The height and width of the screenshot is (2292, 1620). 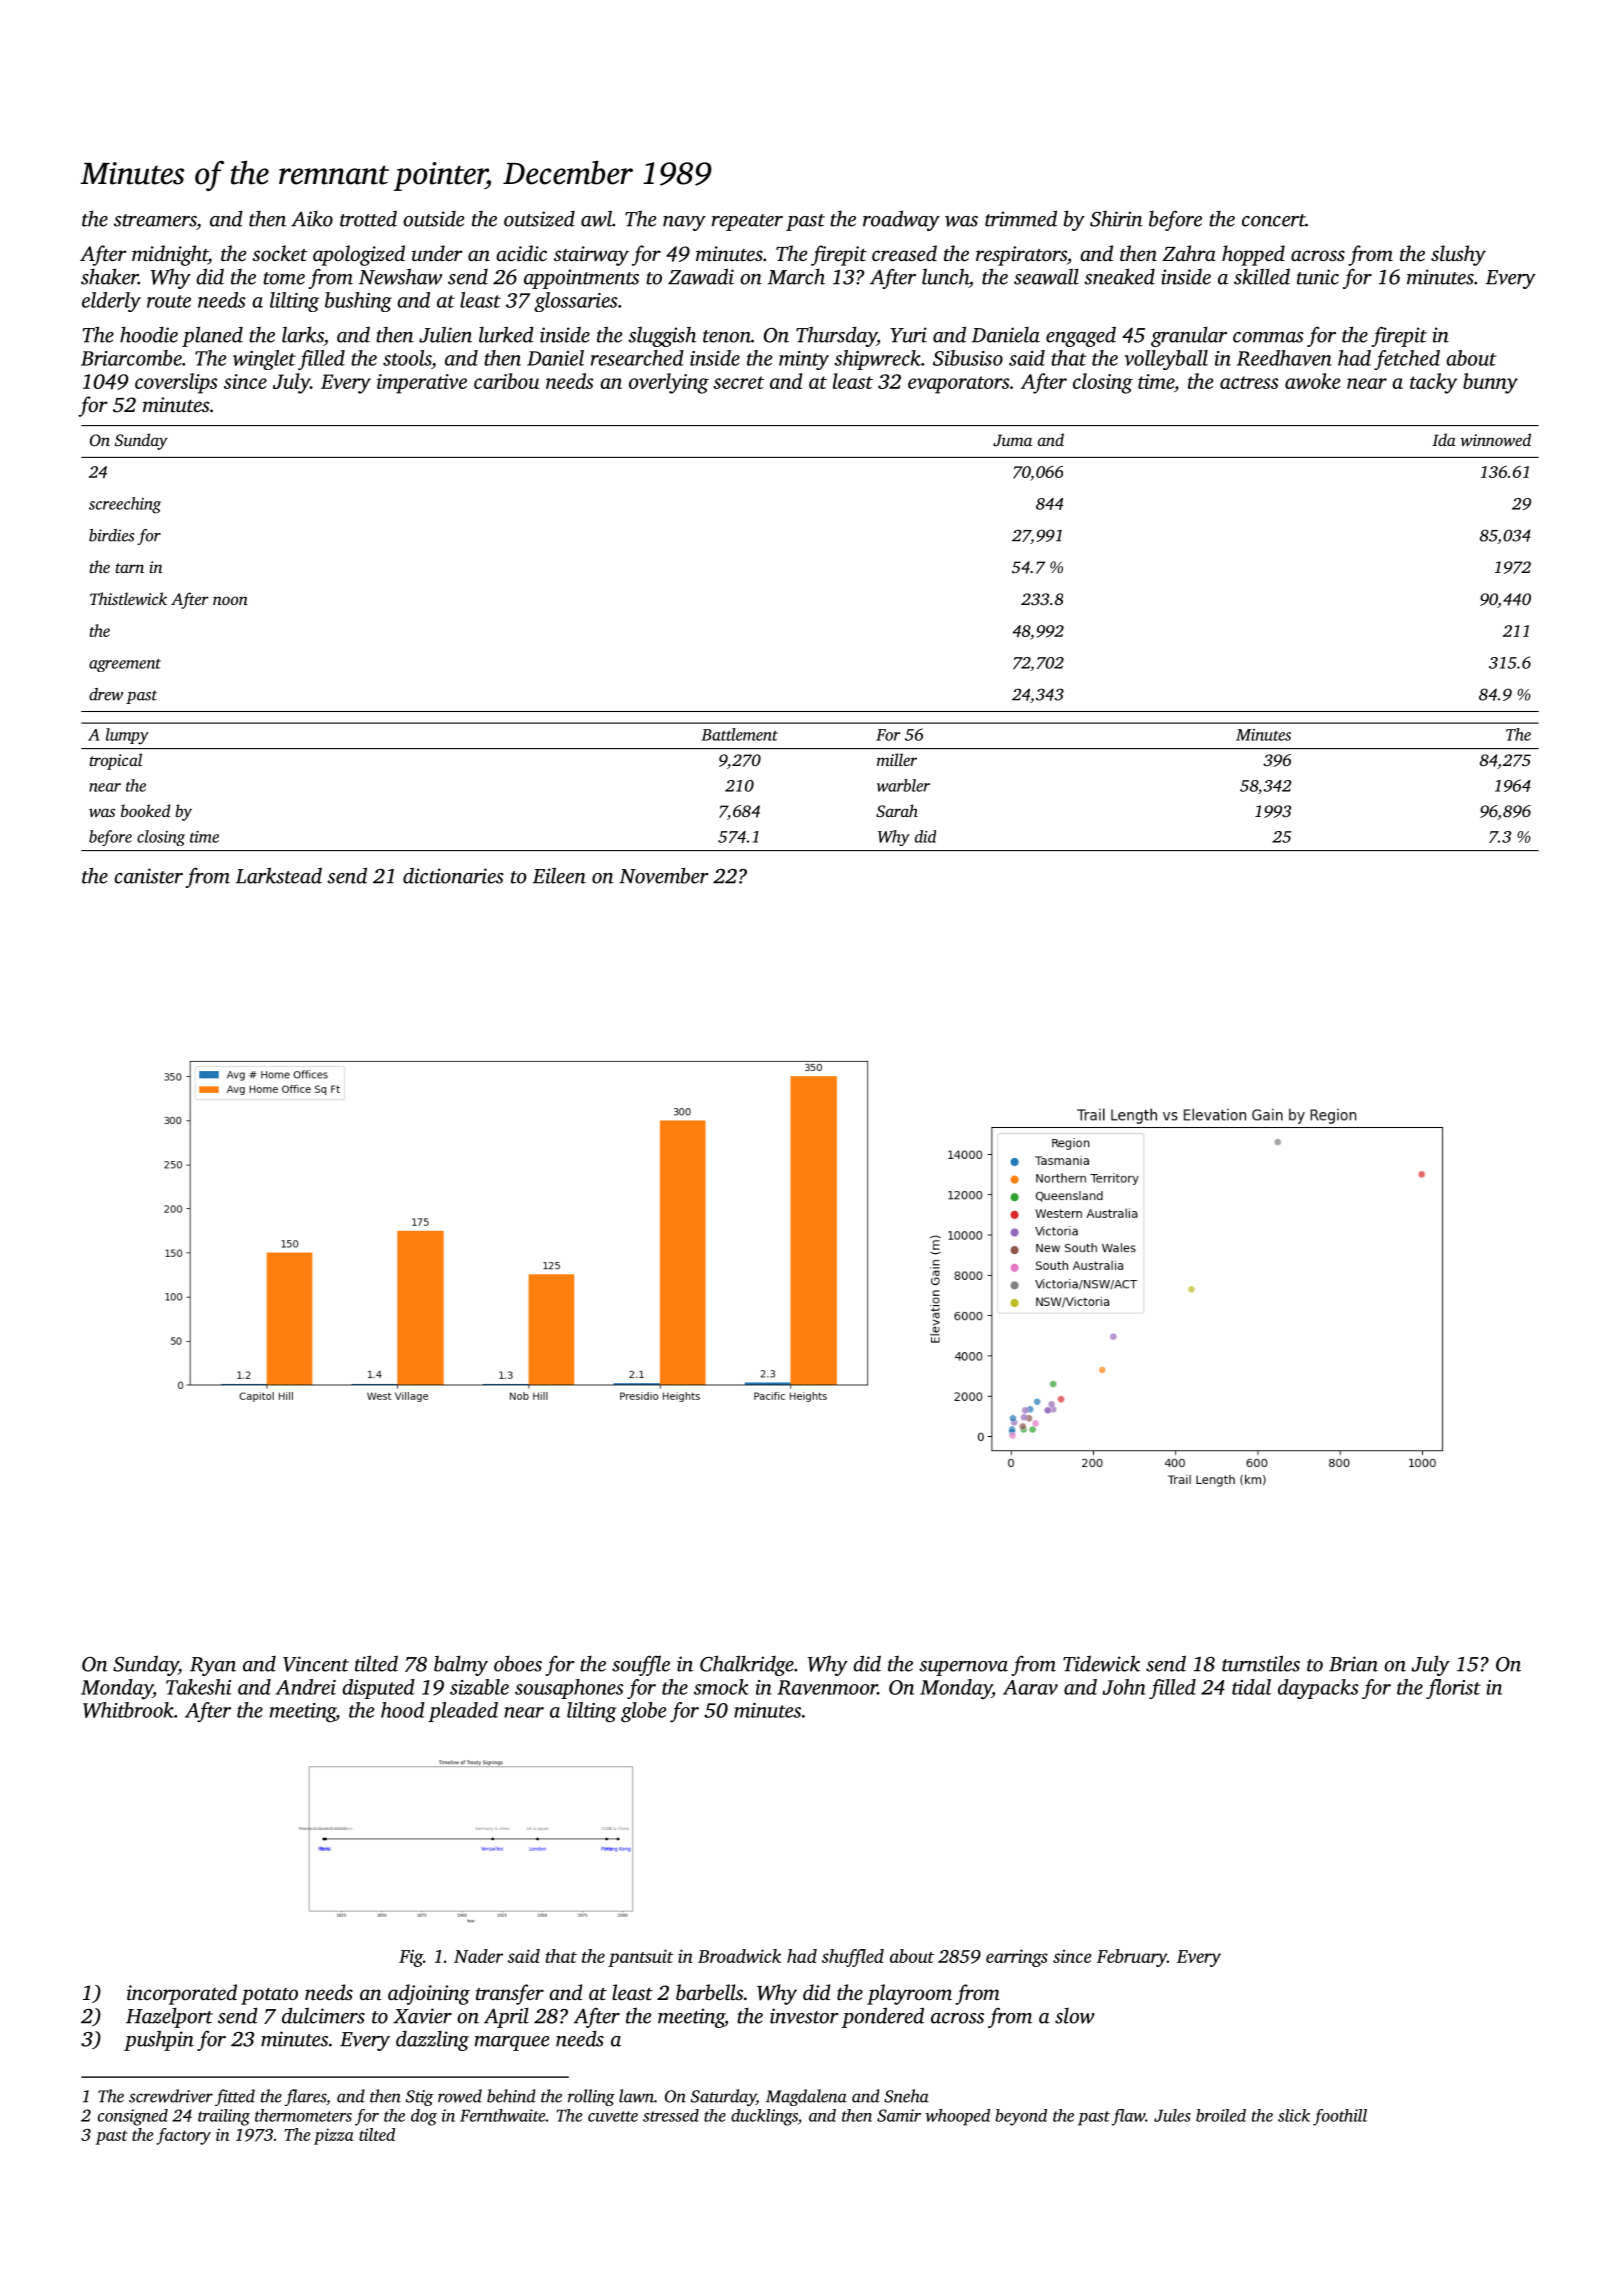 What do you see at coordinates (1274, 220) in the screenshot?
I see `concert` at bounding box center [1274, 220].
